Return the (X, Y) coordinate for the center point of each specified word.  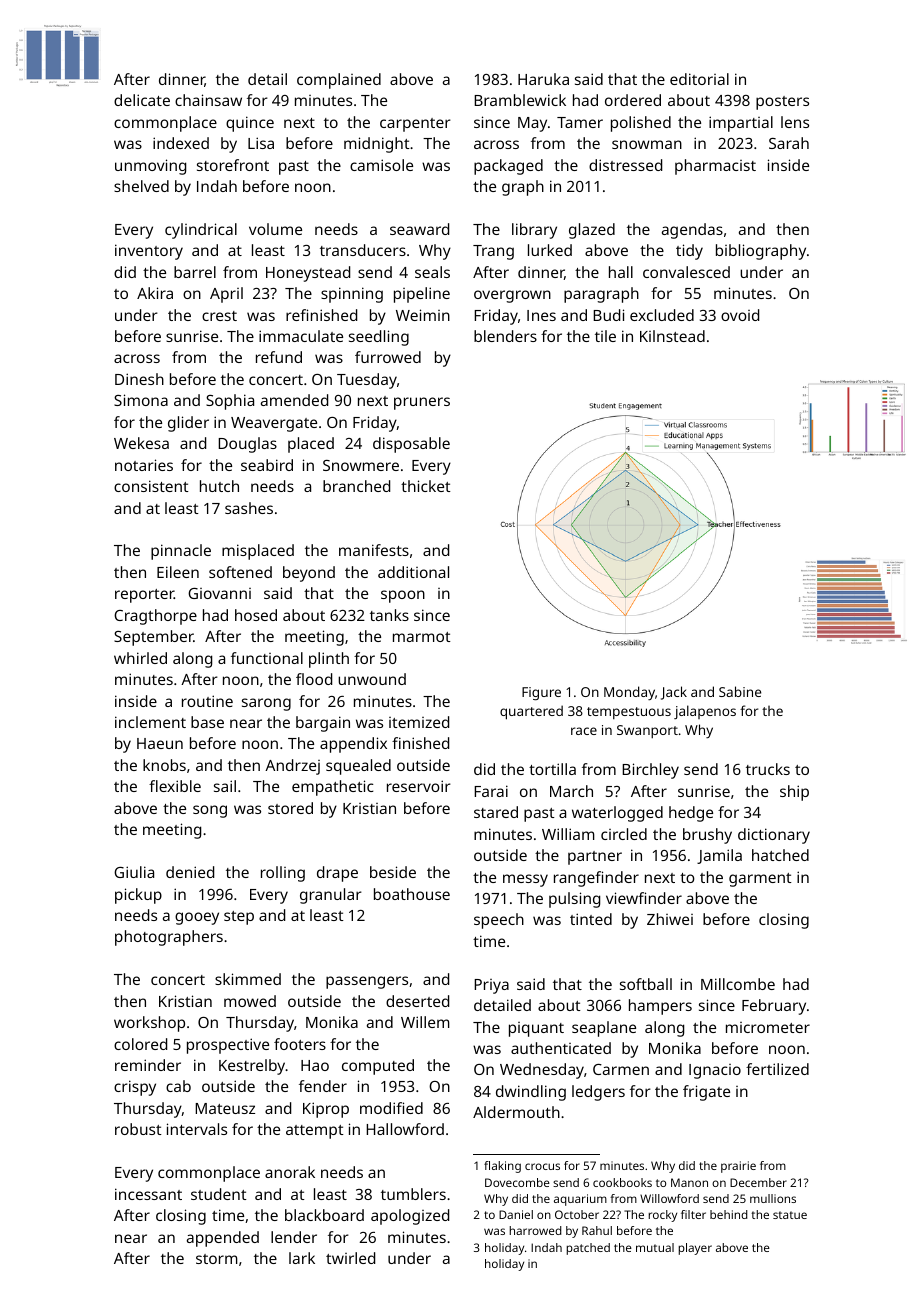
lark (302, 1258)
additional (413, 572)
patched (588, 1249)
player (695, 1249)
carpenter (415, 125)
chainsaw (208, 100)
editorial (699, 79)
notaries (144, 465)
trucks (768, 769)
